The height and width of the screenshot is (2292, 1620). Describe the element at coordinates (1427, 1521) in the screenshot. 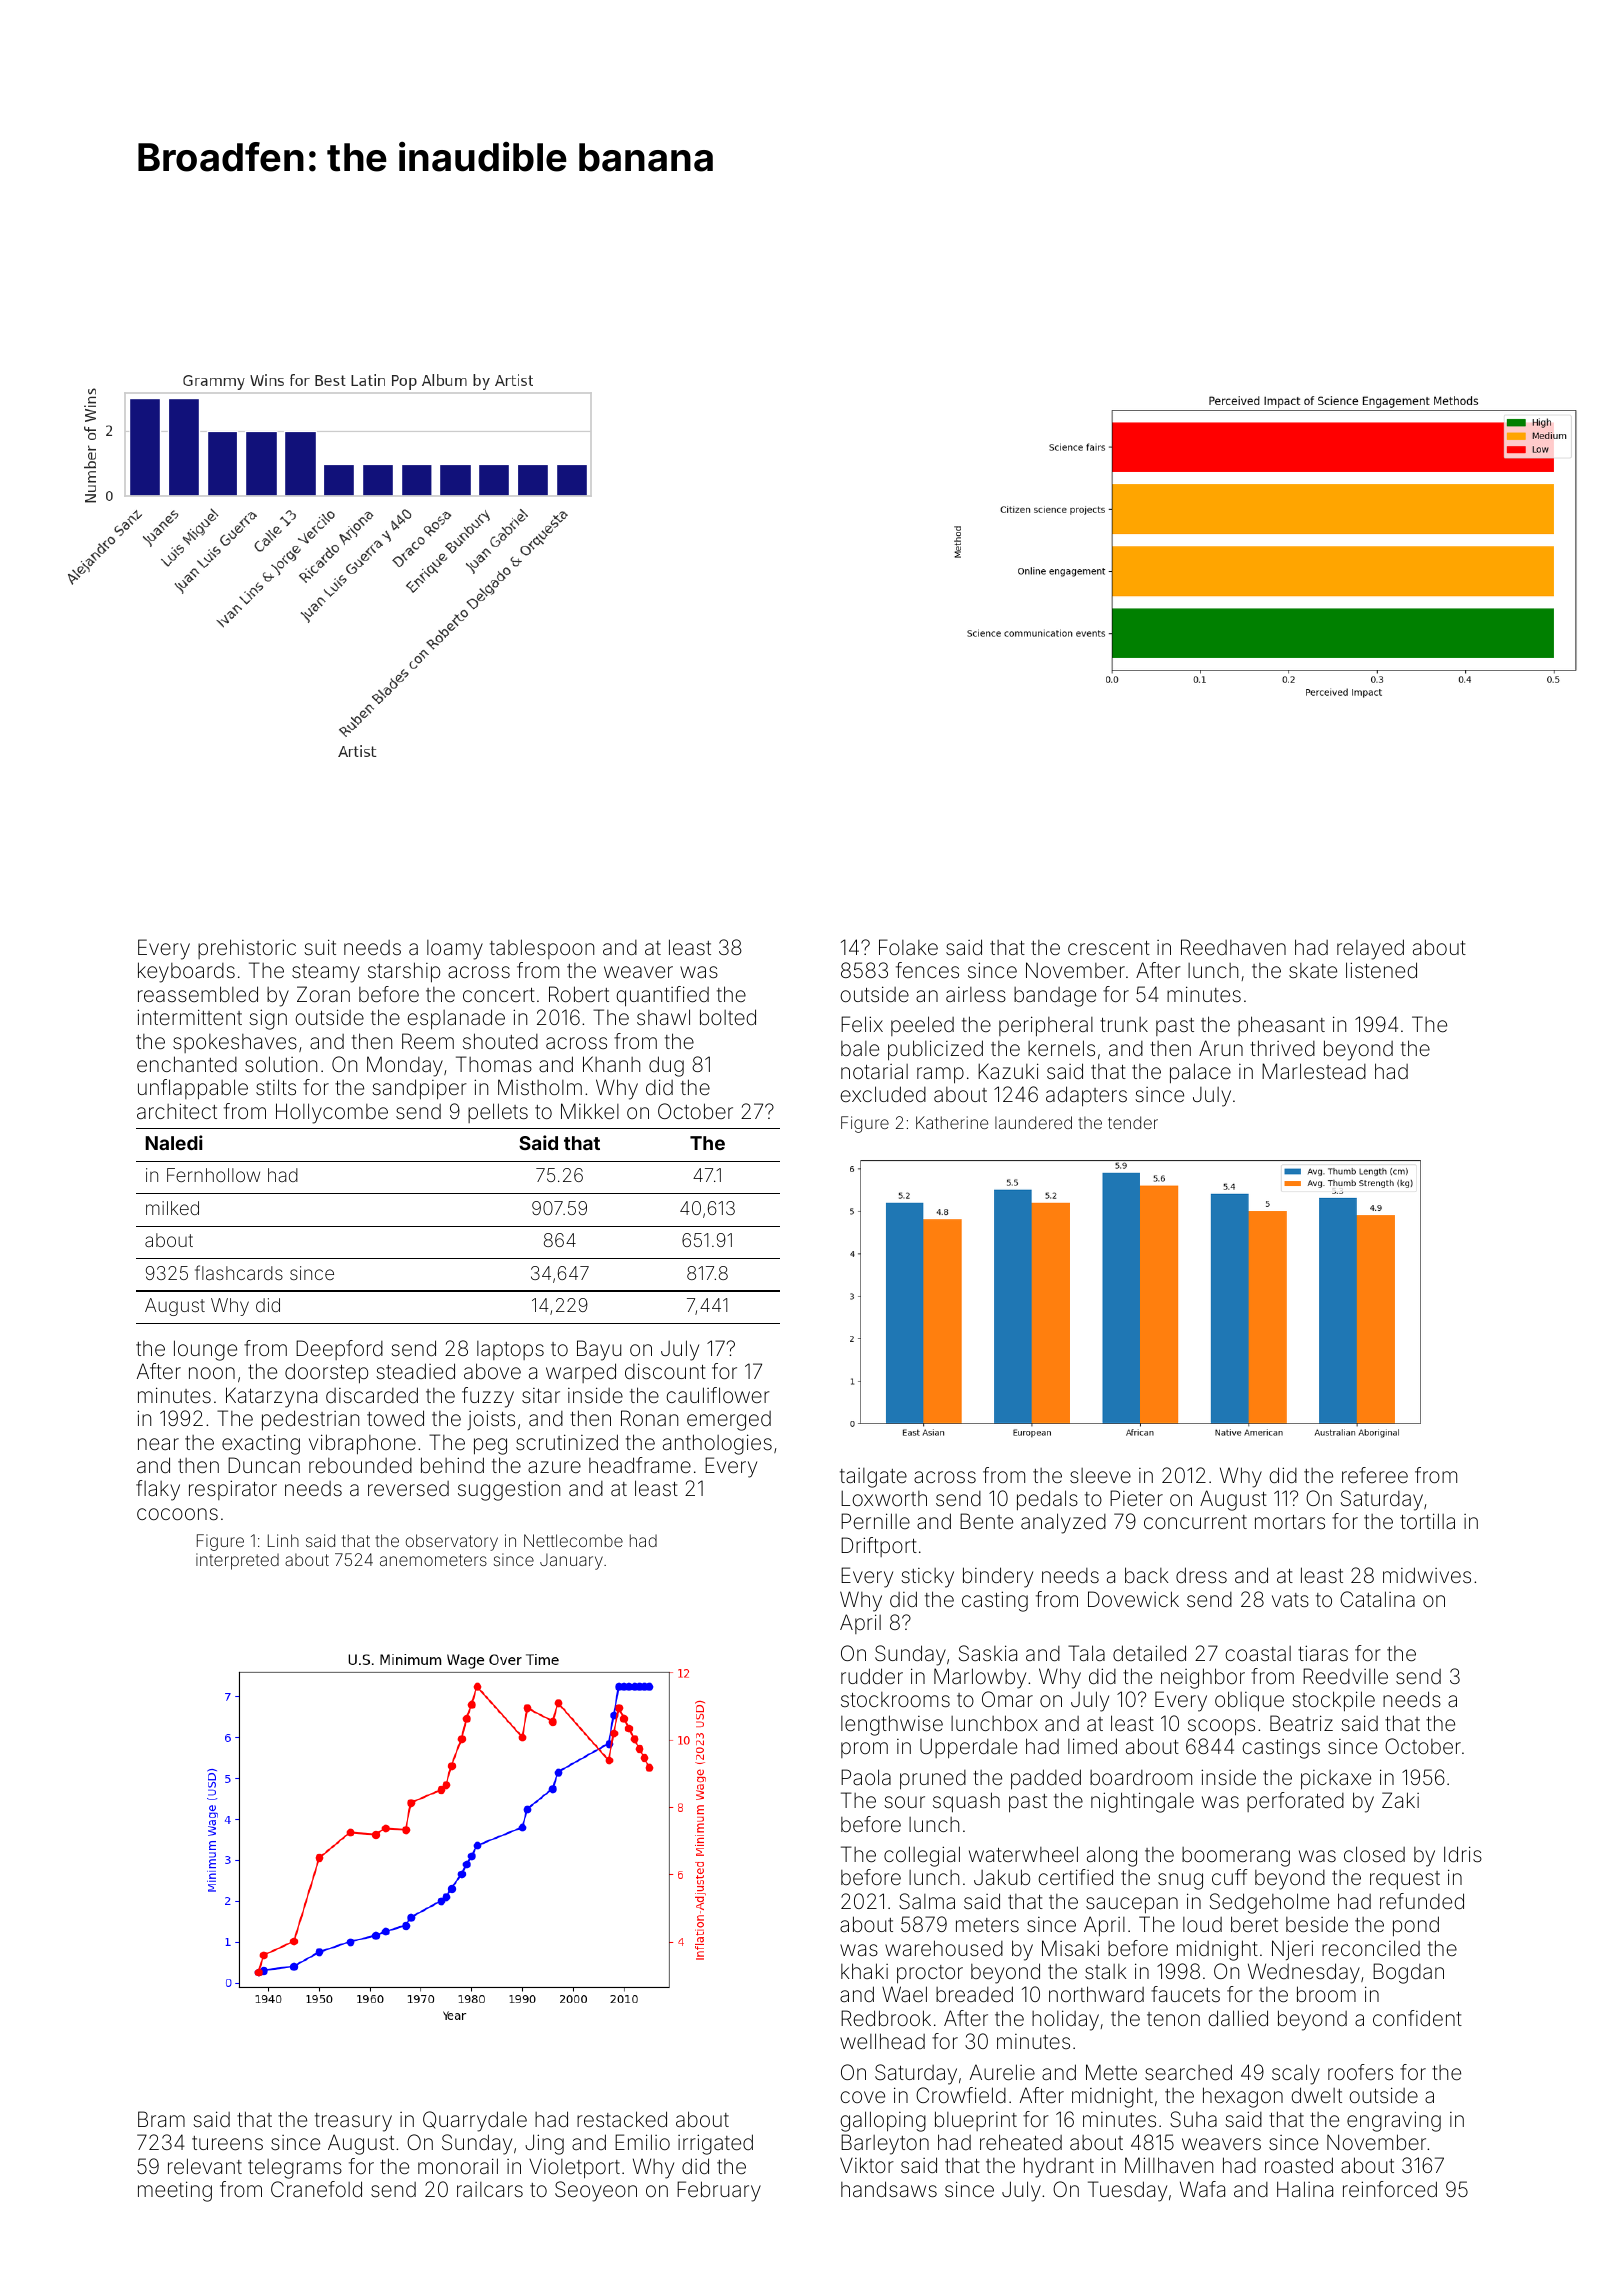

I see `tortilla` at that location.
